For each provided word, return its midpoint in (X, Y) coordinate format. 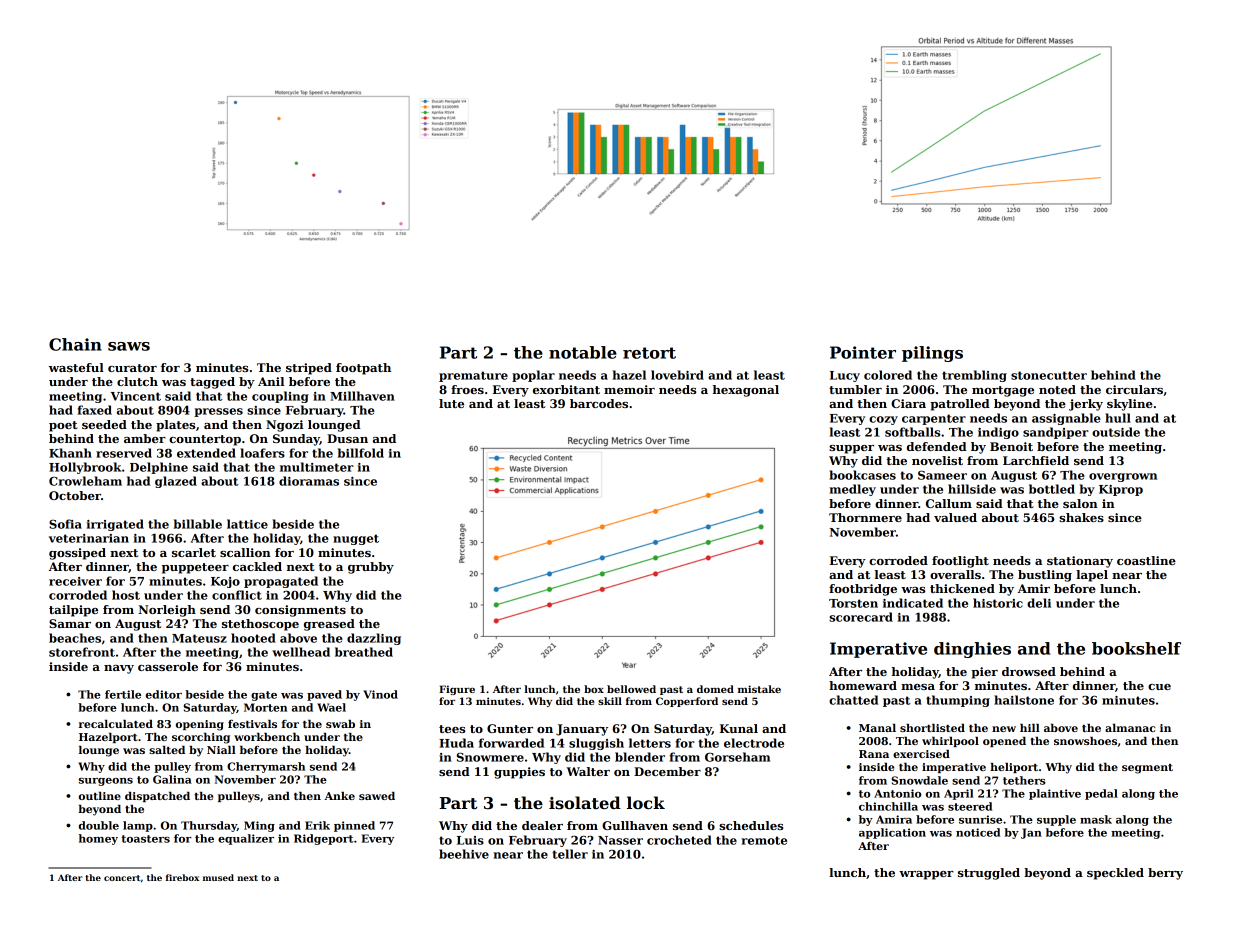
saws (129, 346)
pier (984, 673)
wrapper (926, 875)
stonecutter (1049, 375)
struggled (989, 874)
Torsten (853, 603)
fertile (123, 694)
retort (649, 353)
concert (122, 878)
